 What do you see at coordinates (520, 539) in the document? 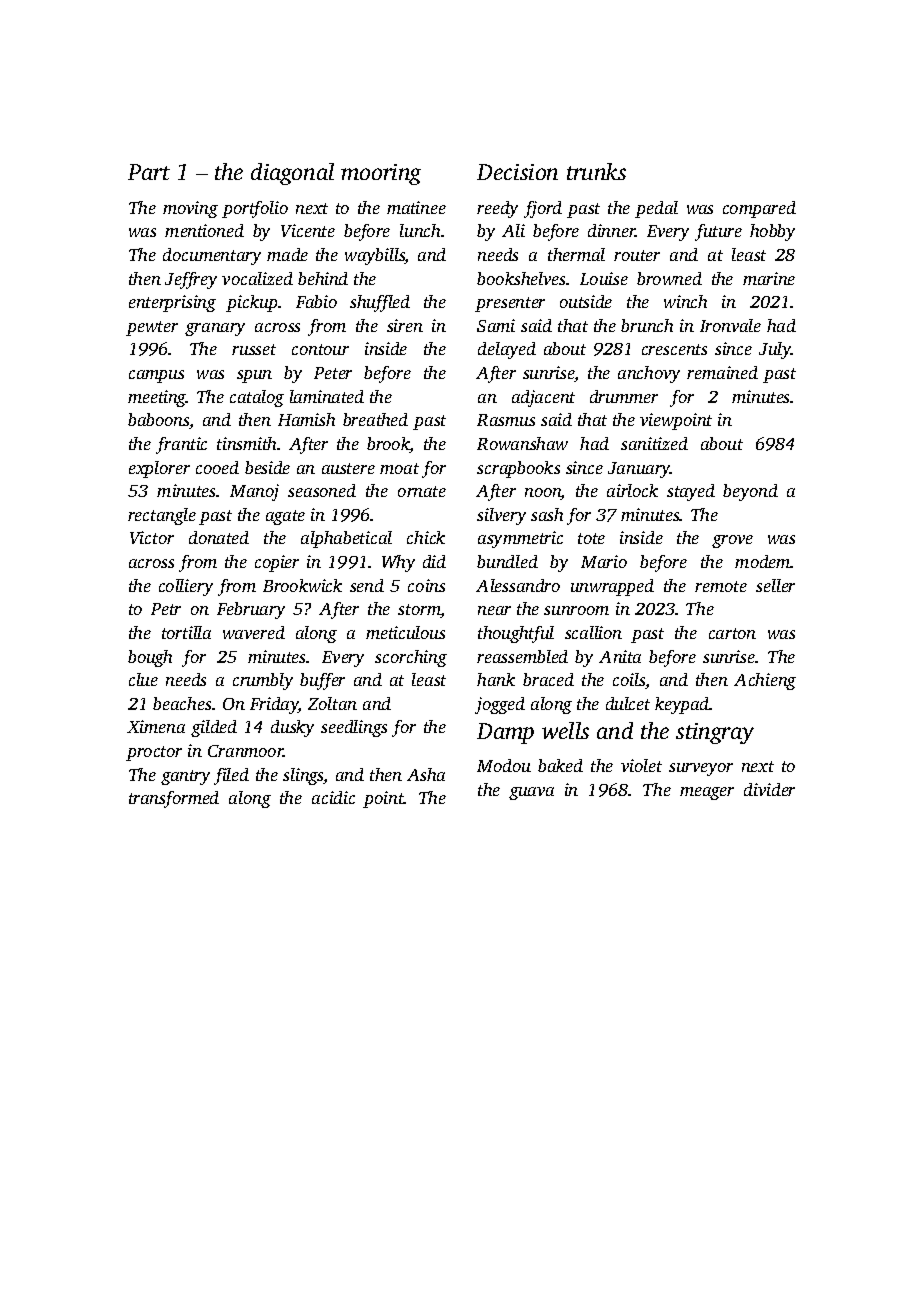
I see `asymmetric` at bounding box center [520, 539].
